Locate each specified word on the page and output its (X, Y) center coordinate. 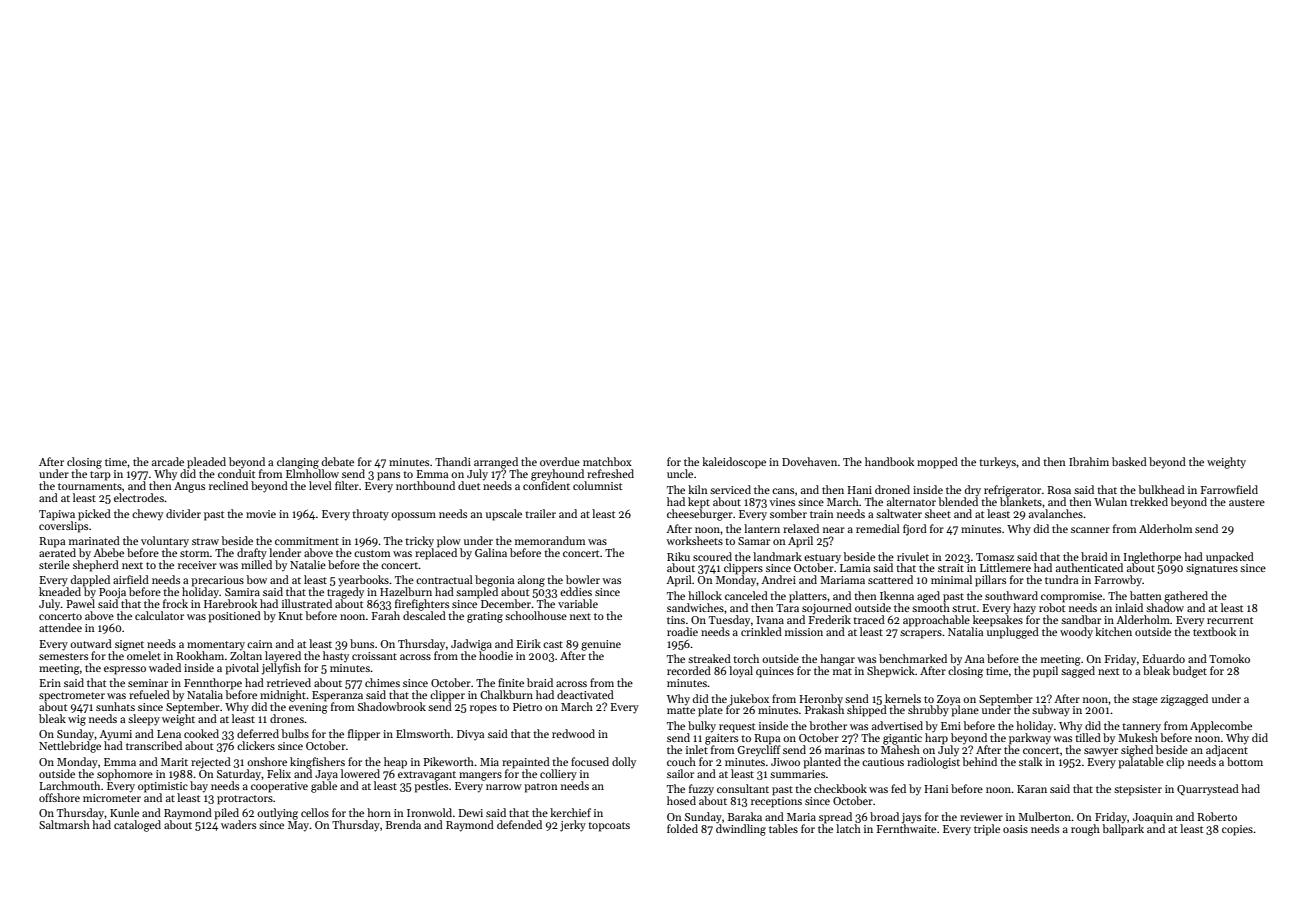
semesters (63, 656)
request (737, 728)
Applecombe (1221, 727)
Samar (754, 541)
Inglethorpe (1151, 558)
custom (372, 553)
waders (238, 824)
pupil (1045, 672)
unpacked (1230, 558)
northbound (425, 485)
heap (395, 763)
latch (848, 828)
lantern (762, 528)
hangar (837, 660)
